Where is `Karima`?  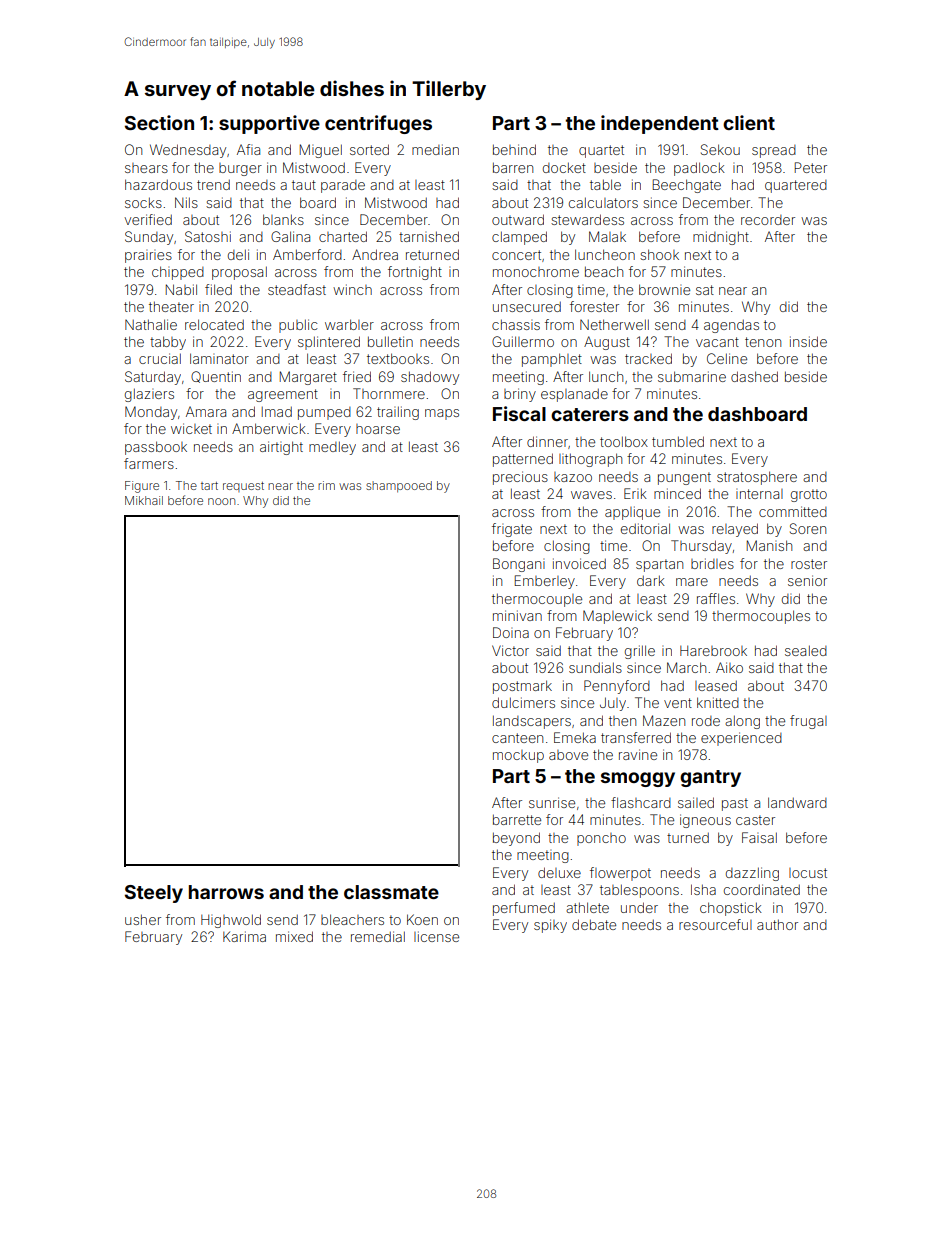
Karima is located at coordinates (244, 936).
